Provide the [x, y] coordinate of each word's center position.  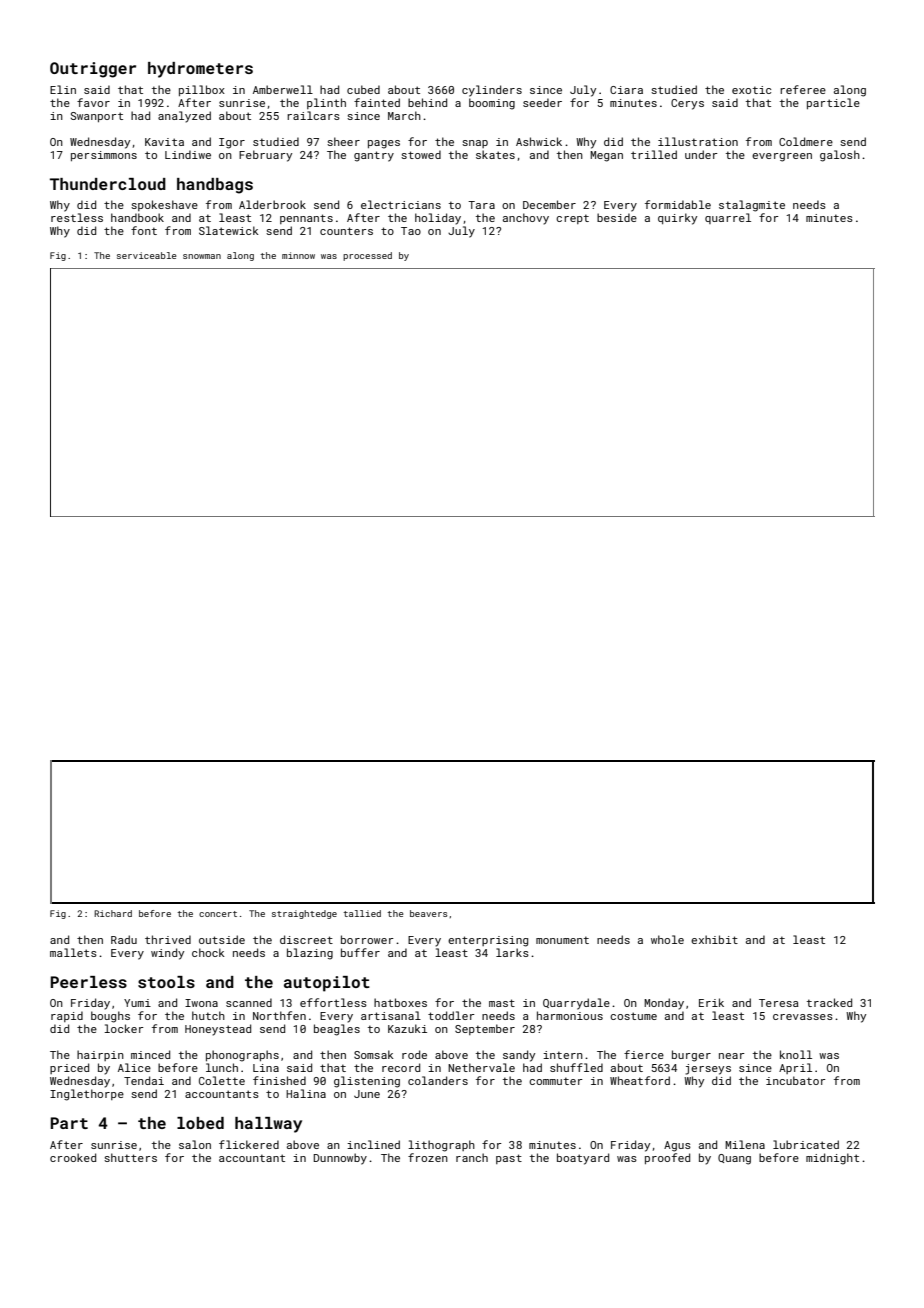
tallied [362, 913]
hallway [268, 1125]
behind [427, 102]
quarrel [728, 218]
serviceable [147, 255]
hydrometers [200, 70]
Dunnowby [340, 1159]
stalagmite [752, 206]
